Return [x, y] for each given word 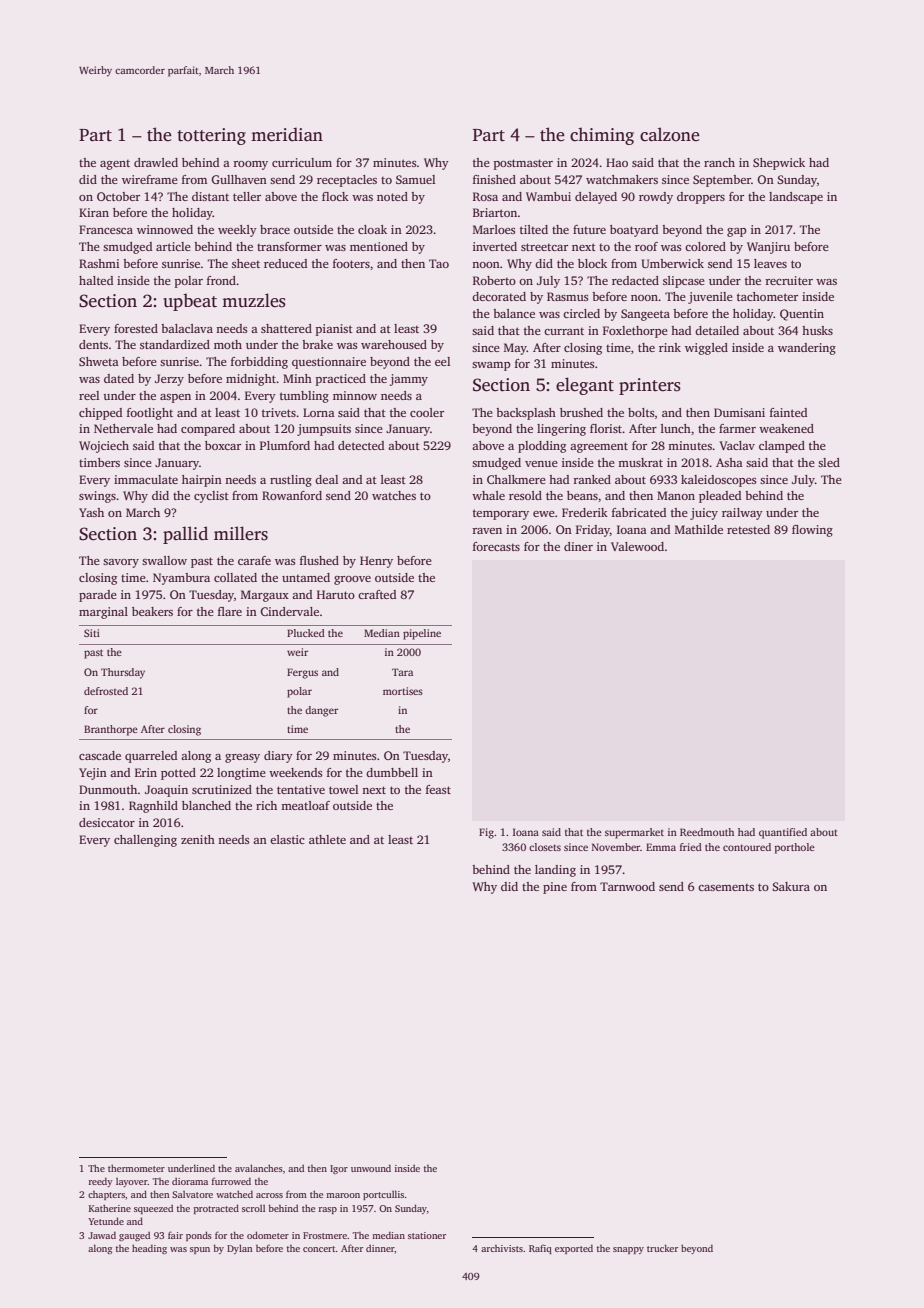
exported [574, 1249]
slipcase [684, 282]
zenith [198, 839]
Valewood [637, 546]
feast [438, 789]
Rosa [485, 196]
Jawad [102, 1235]
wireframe [150, 179]
